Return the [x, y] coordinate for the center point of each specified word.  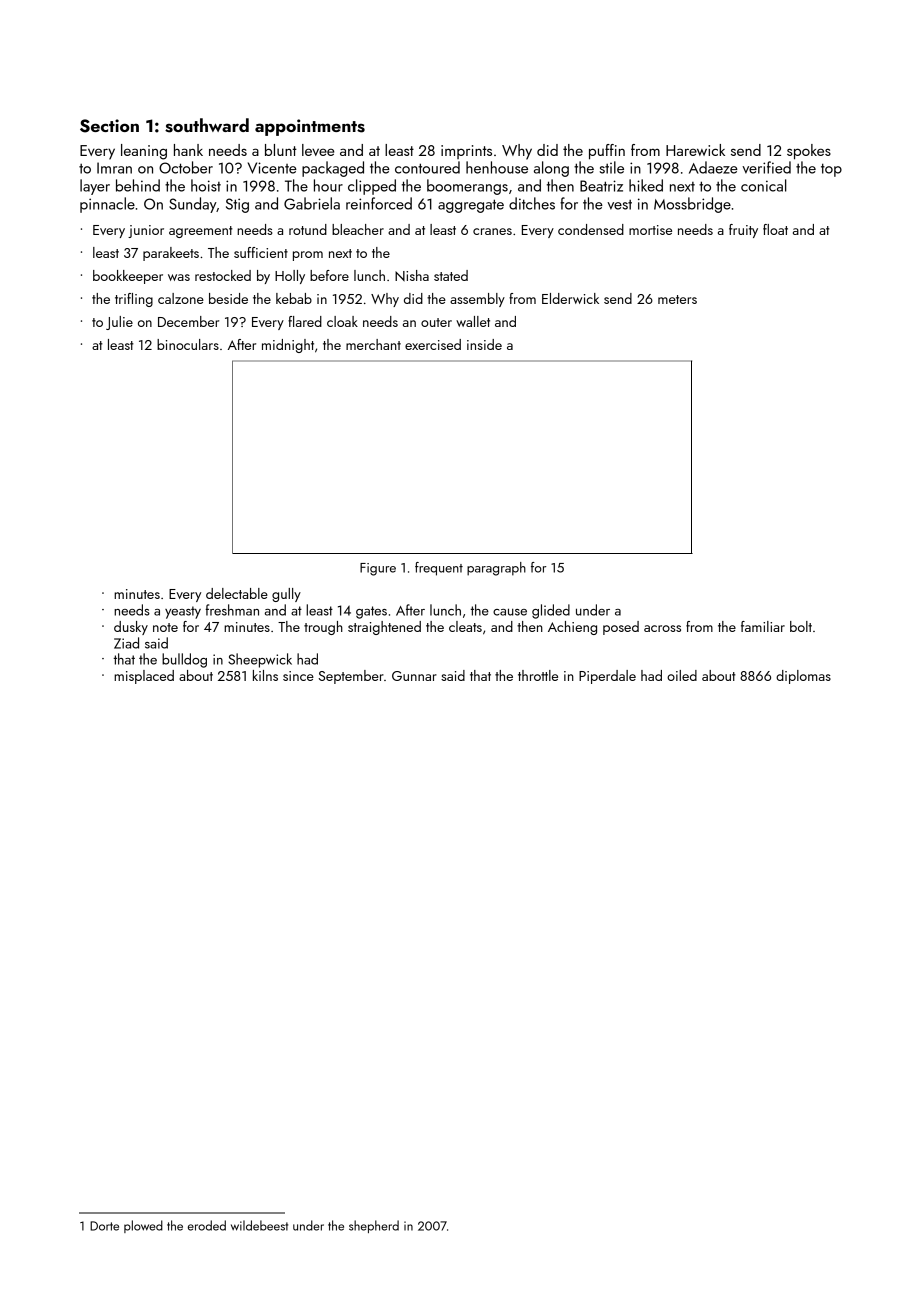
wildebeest [259, 1225]
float [775, 229]
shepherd [374, 1226]
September [351, 677]
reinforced [379, 203]
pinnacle [107, 205]
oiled [682, 675]
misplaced [144, 677]
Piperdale [607, 677]
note [165, 627]
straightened [384, 628]
